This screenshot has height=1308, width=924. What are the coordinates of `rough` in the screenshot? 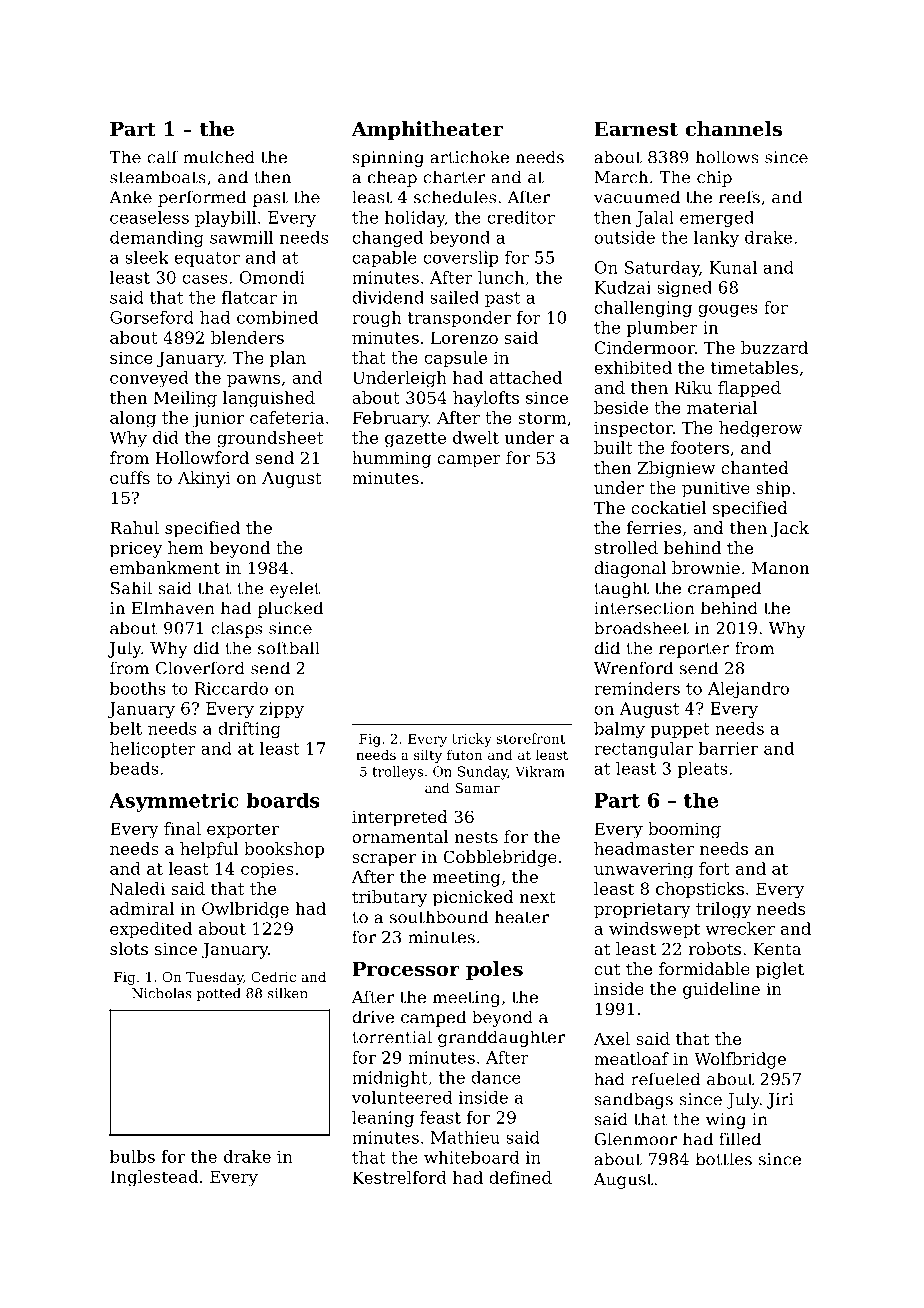 It's located at (377, 319).
